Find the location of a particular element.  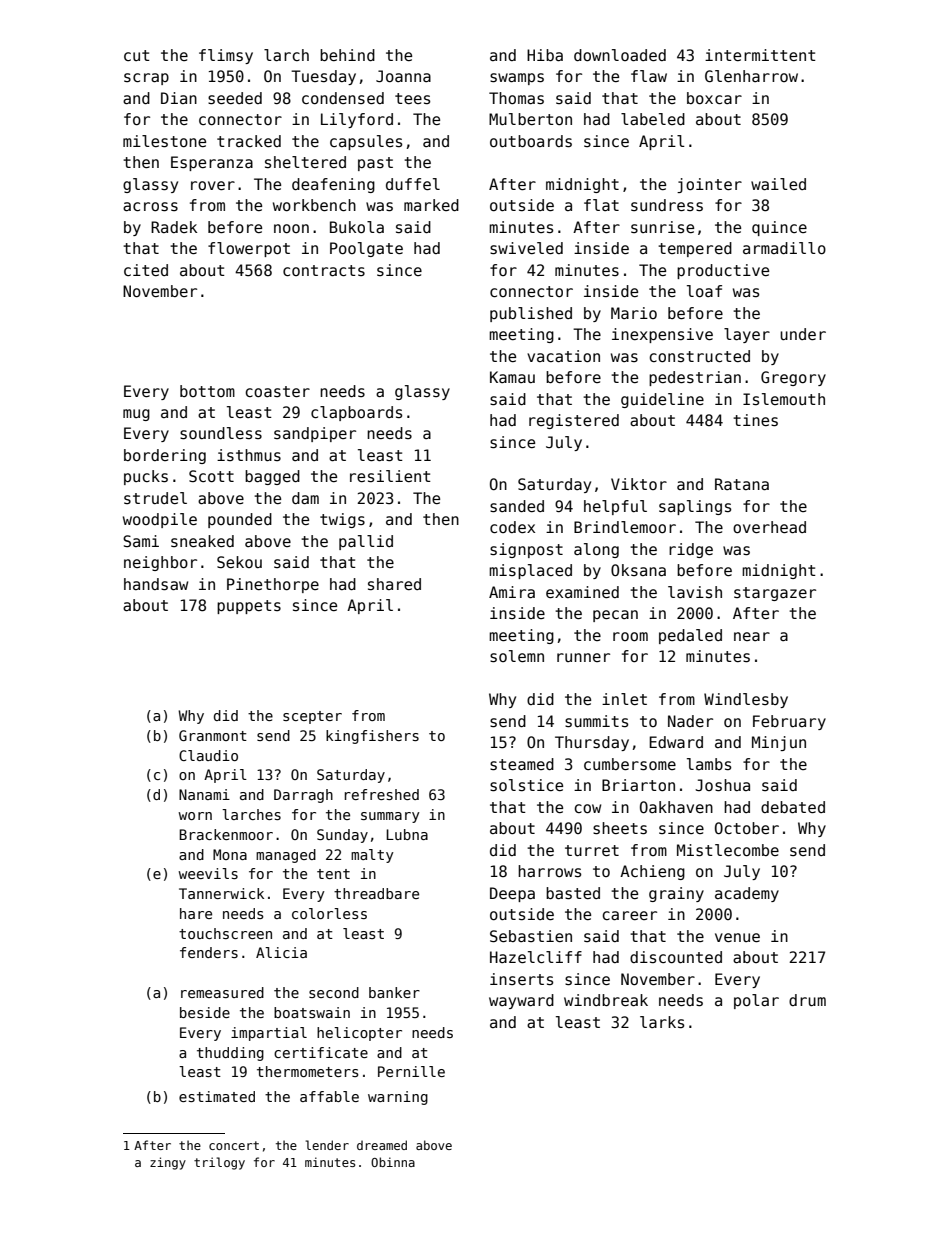

Poolgate is located at coordinates (366, 249).
